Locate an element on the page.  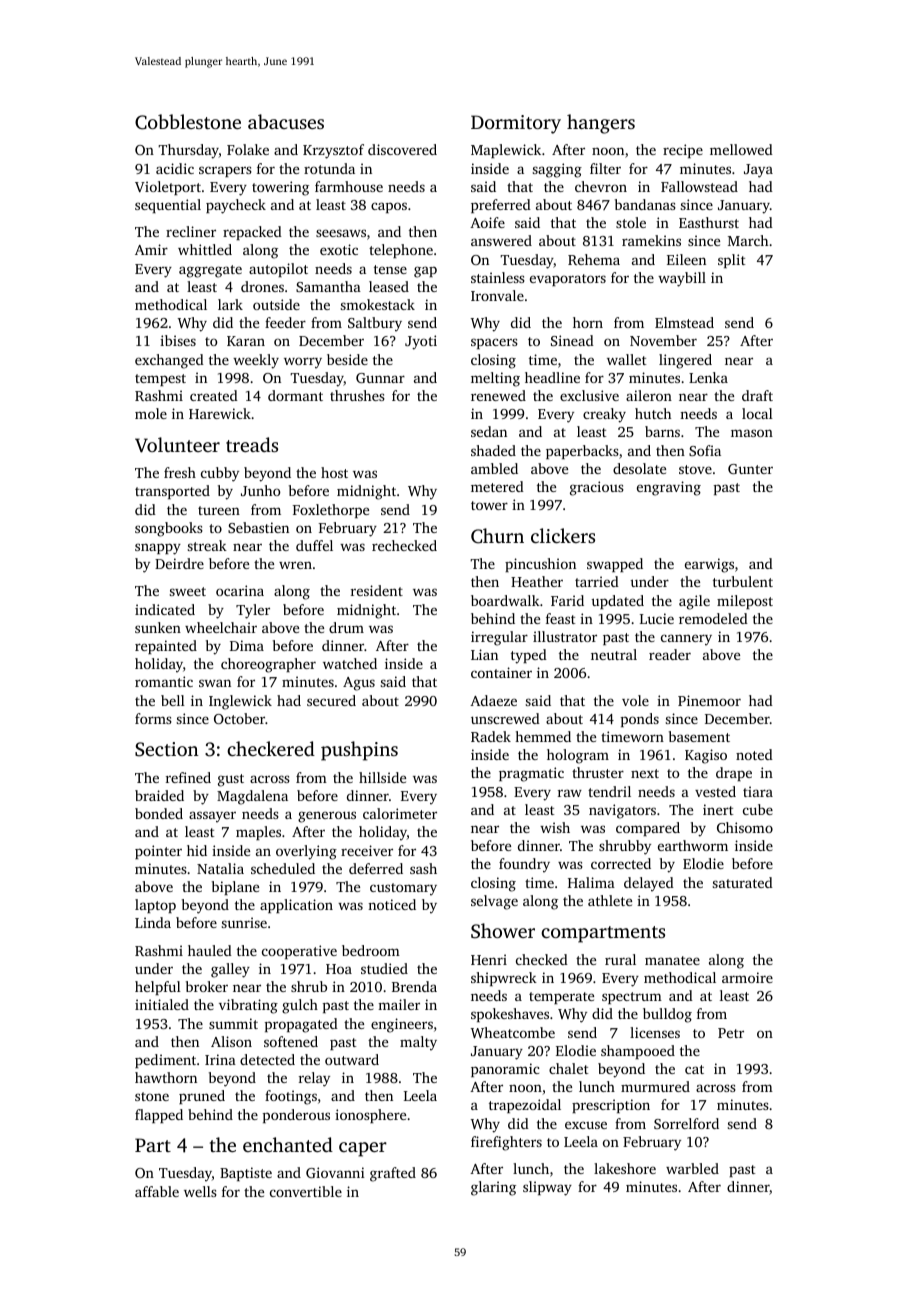
convertible is located at coordinates (306, 1191).
